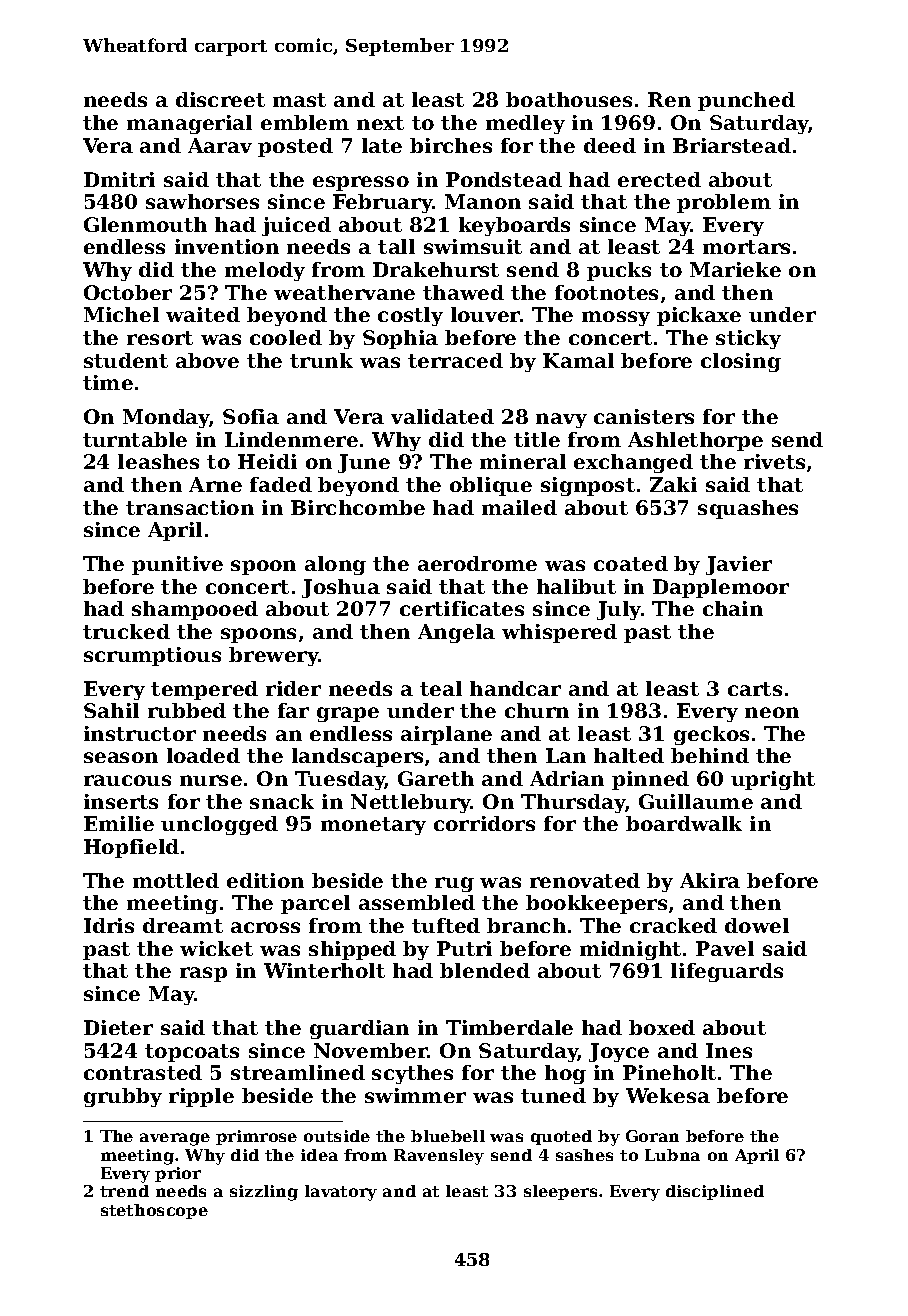  What do you see at coordinates (361, 183) in the screenshot?
I see `espresso` at bounding box center [361, 183].
